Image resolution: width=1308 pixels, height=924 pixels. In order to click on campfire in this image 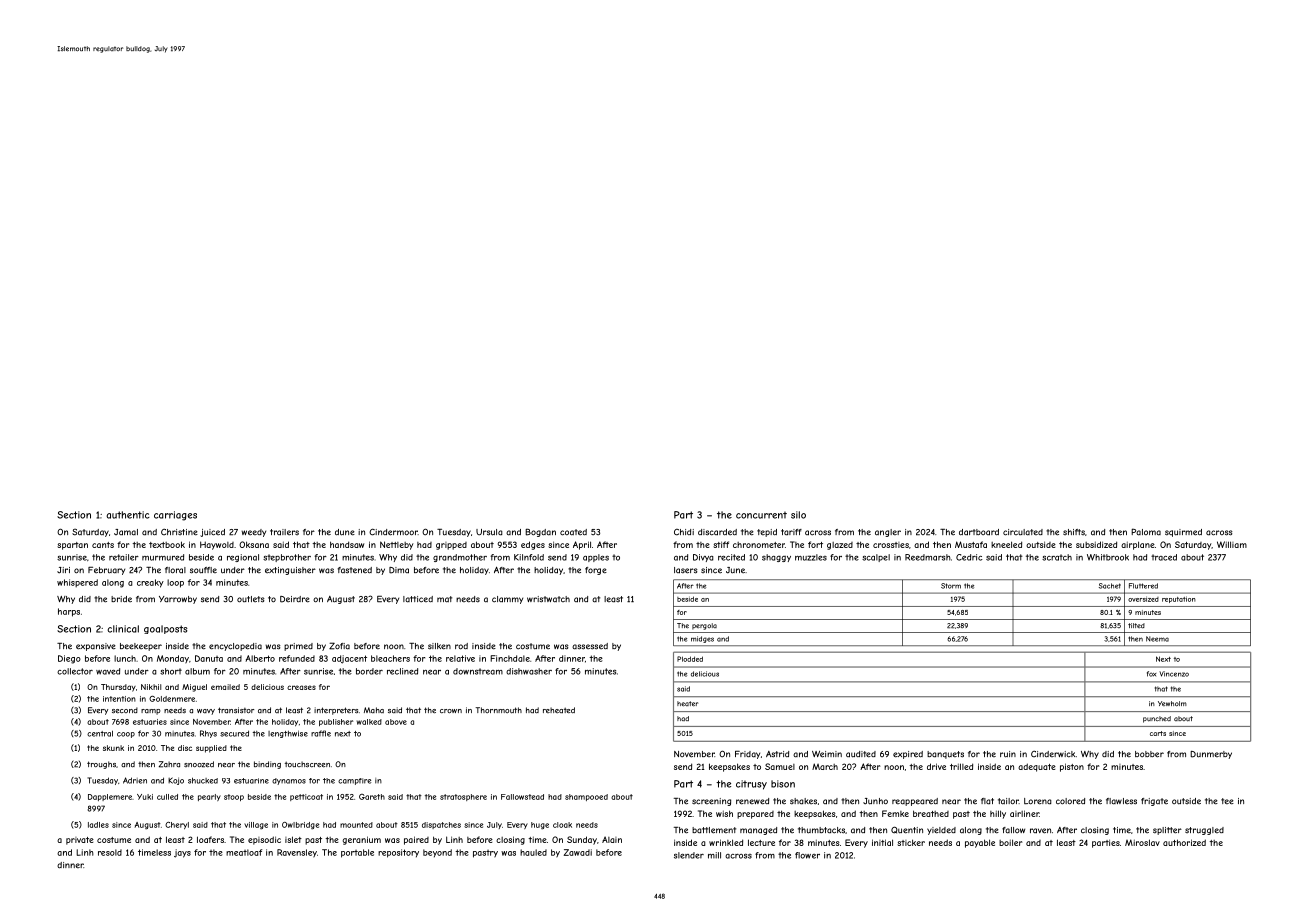, I will do `click(354, 781)`.
